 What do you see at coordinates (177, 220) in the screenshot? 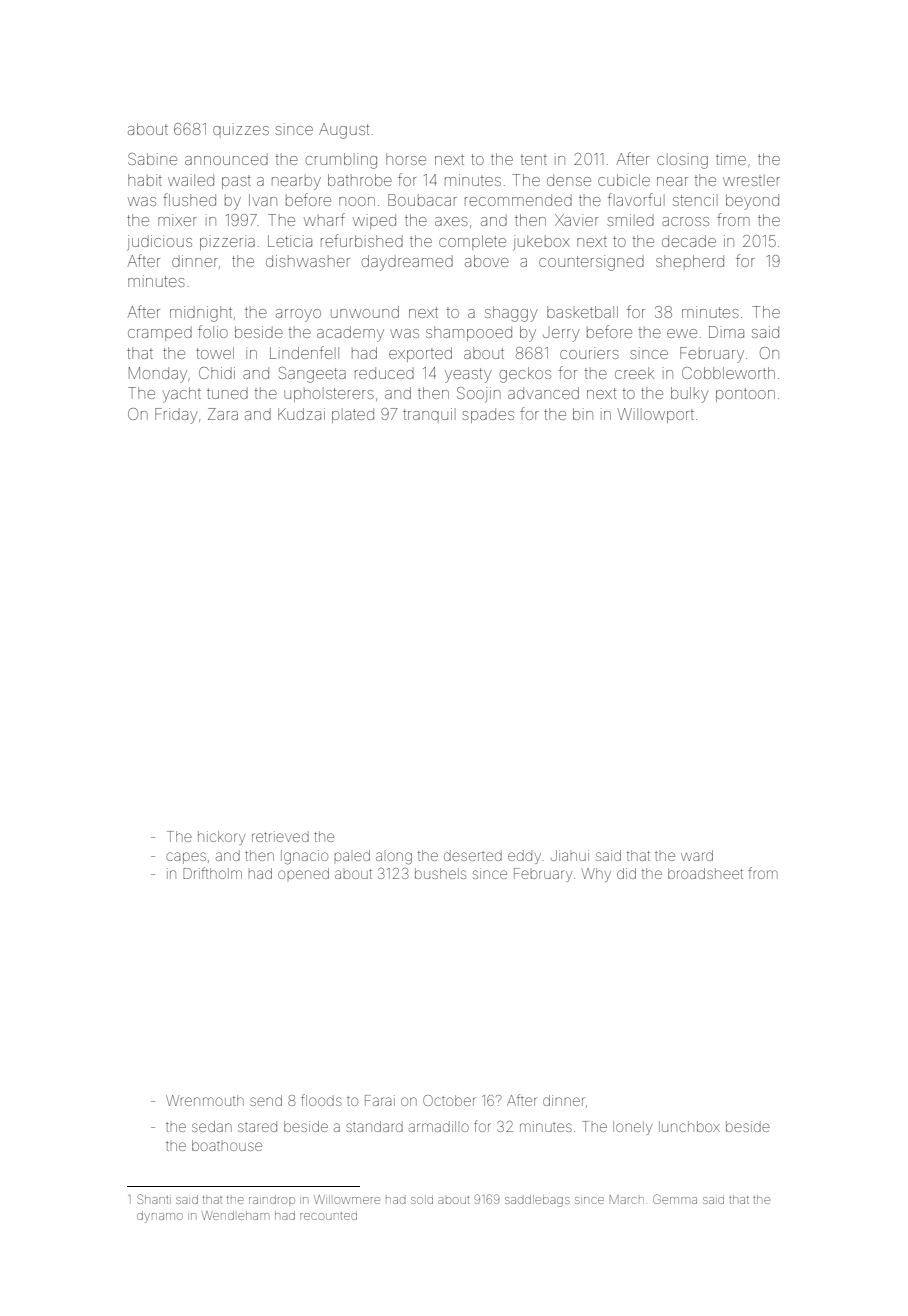
I see `mixer` at bounding box center [177, 220].
